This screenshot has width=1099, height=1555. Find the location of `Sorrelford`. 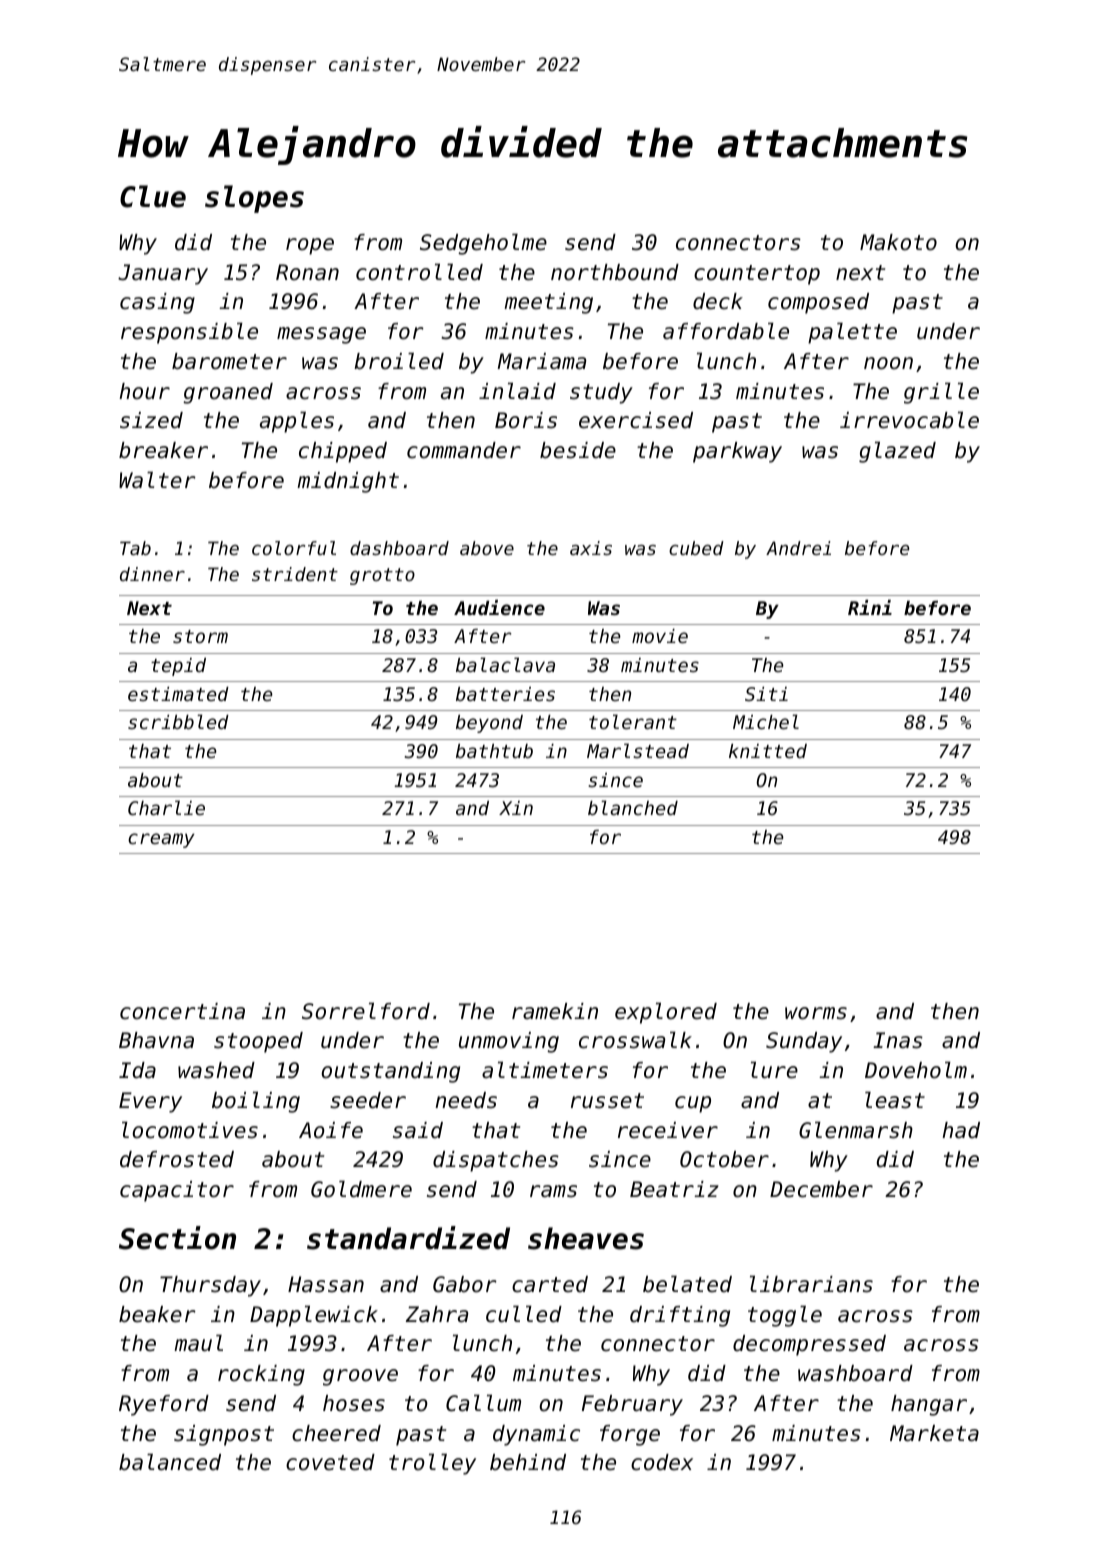

Sorrelford is located at coordinates (366, 1011).
